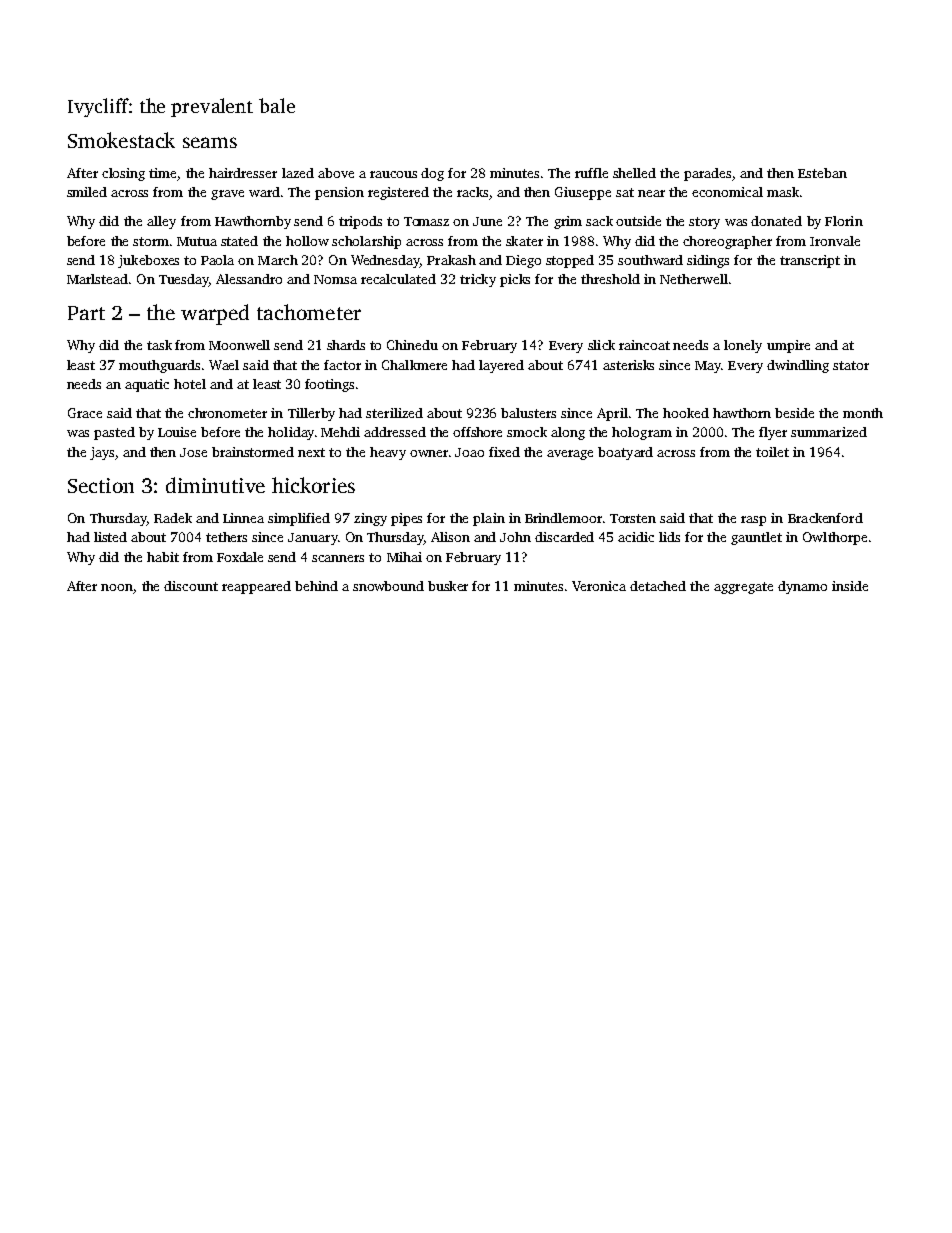 The height and width of the screenshot is (1233, 952). Describe the element at coordinates (432, 174) in the screenshot. I see `dog` at that location.
